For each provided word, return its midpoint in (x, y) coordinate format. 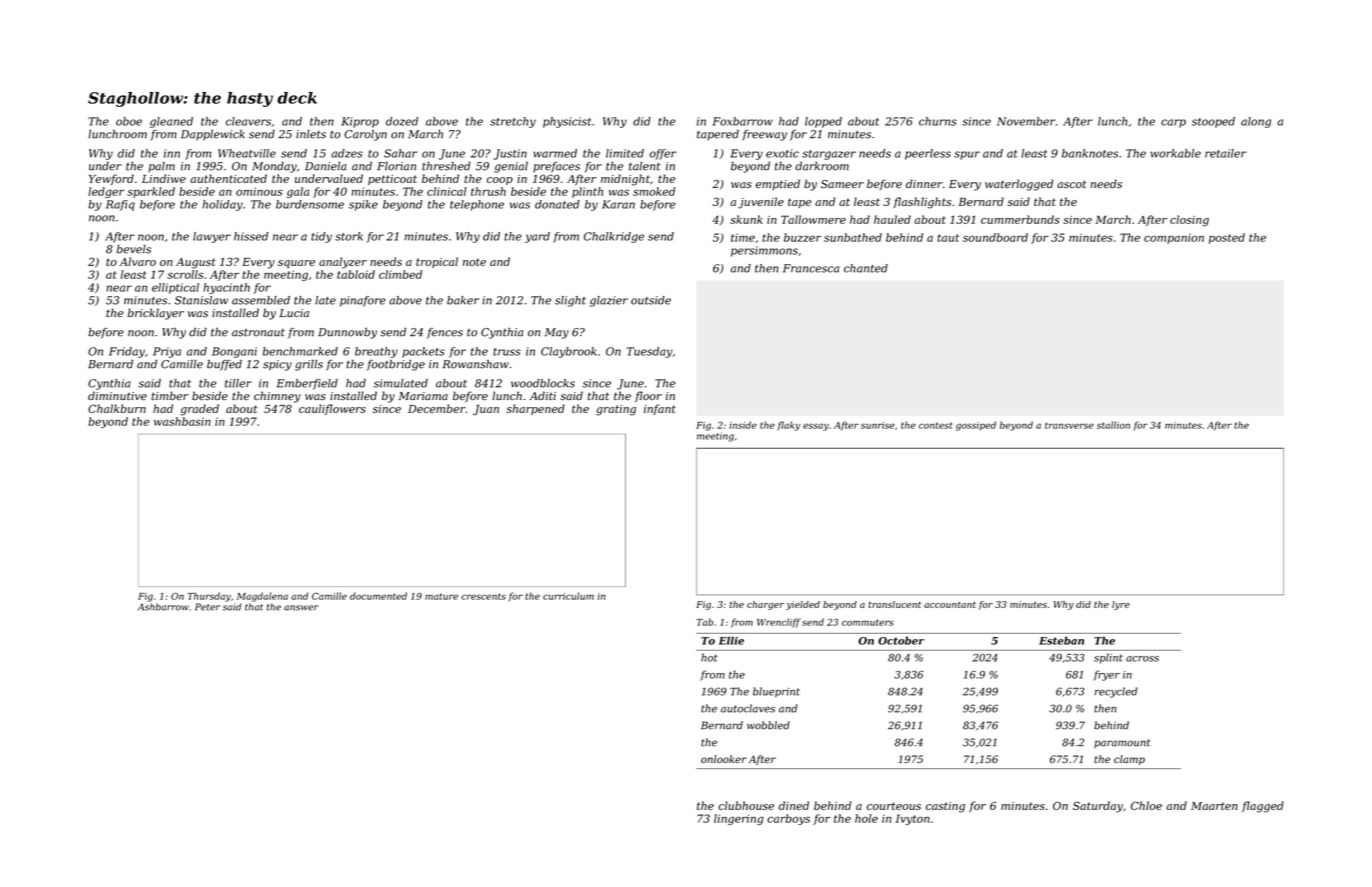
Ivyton (913, 819)
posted (1227, 238)
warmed (555, 153)
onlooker (724, 759)
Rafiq (120, 205)
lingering (739, 819)
